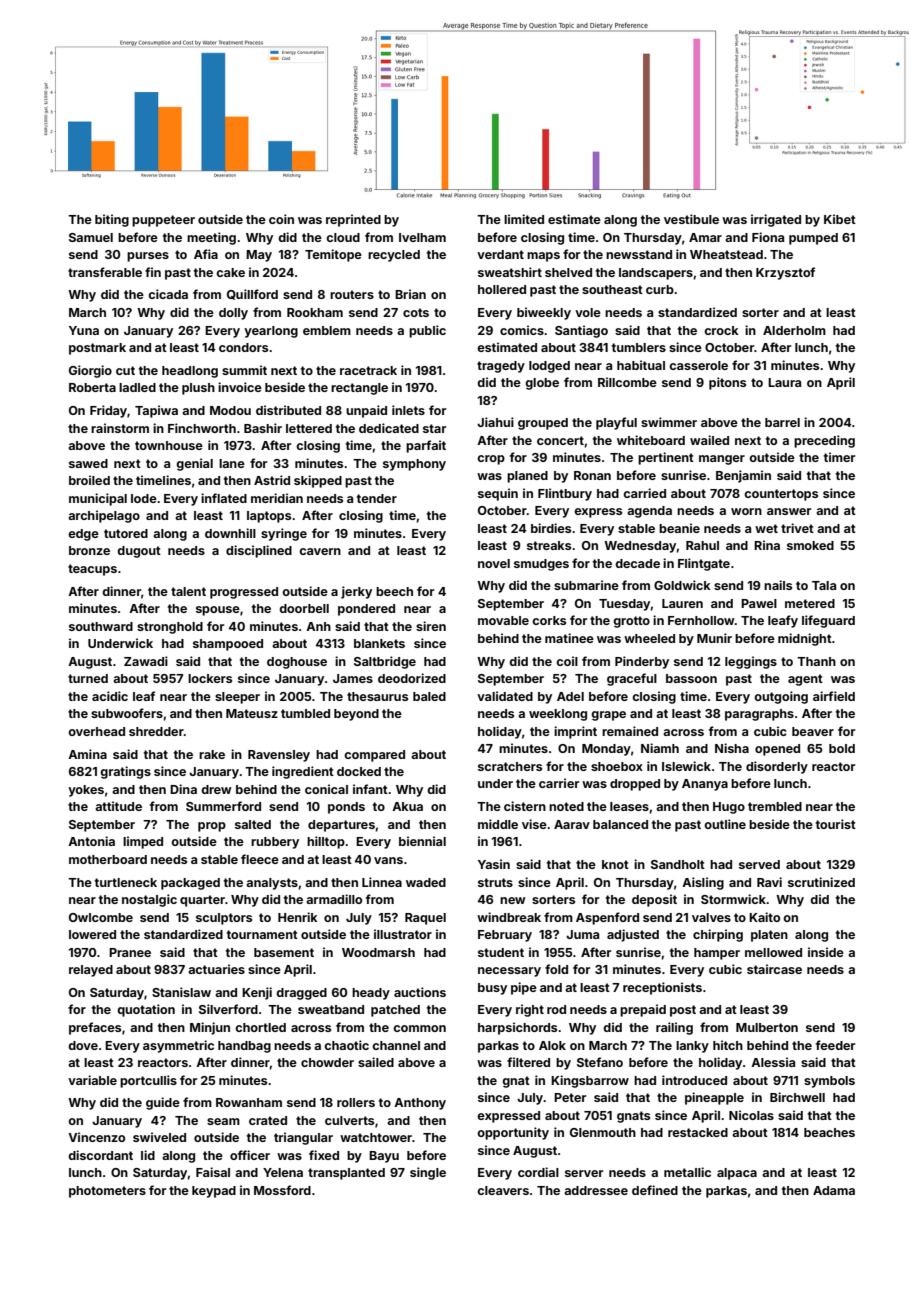 Image resolution: width=924 pixels, height=1308 pixels. Describe the element at coordinates (190, 372) in the image. I see `headlong` at that location.
